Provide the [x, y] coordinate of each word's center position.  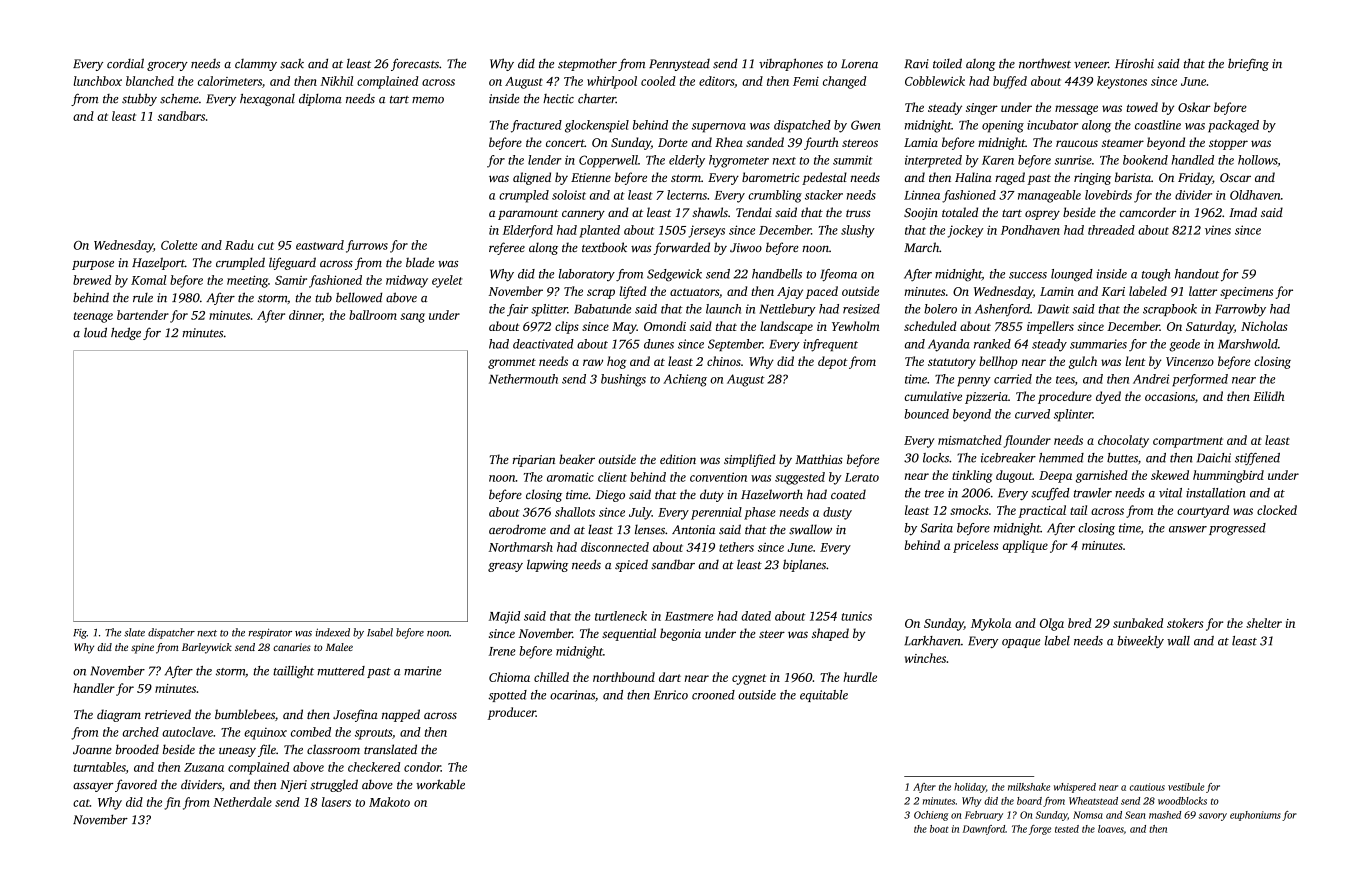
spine [142, 648]
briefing [1248, 64]
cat [81, 803]
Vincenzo [1190, 361]
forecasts [415, 65]
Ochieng [931, 816]
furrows [367, 246]
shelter [1264, 623]
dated [756, 616]
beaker [577, 459]
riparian [534, 461]
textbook [604, 247]
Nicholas [1264, 326]
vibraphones [791, 64]
